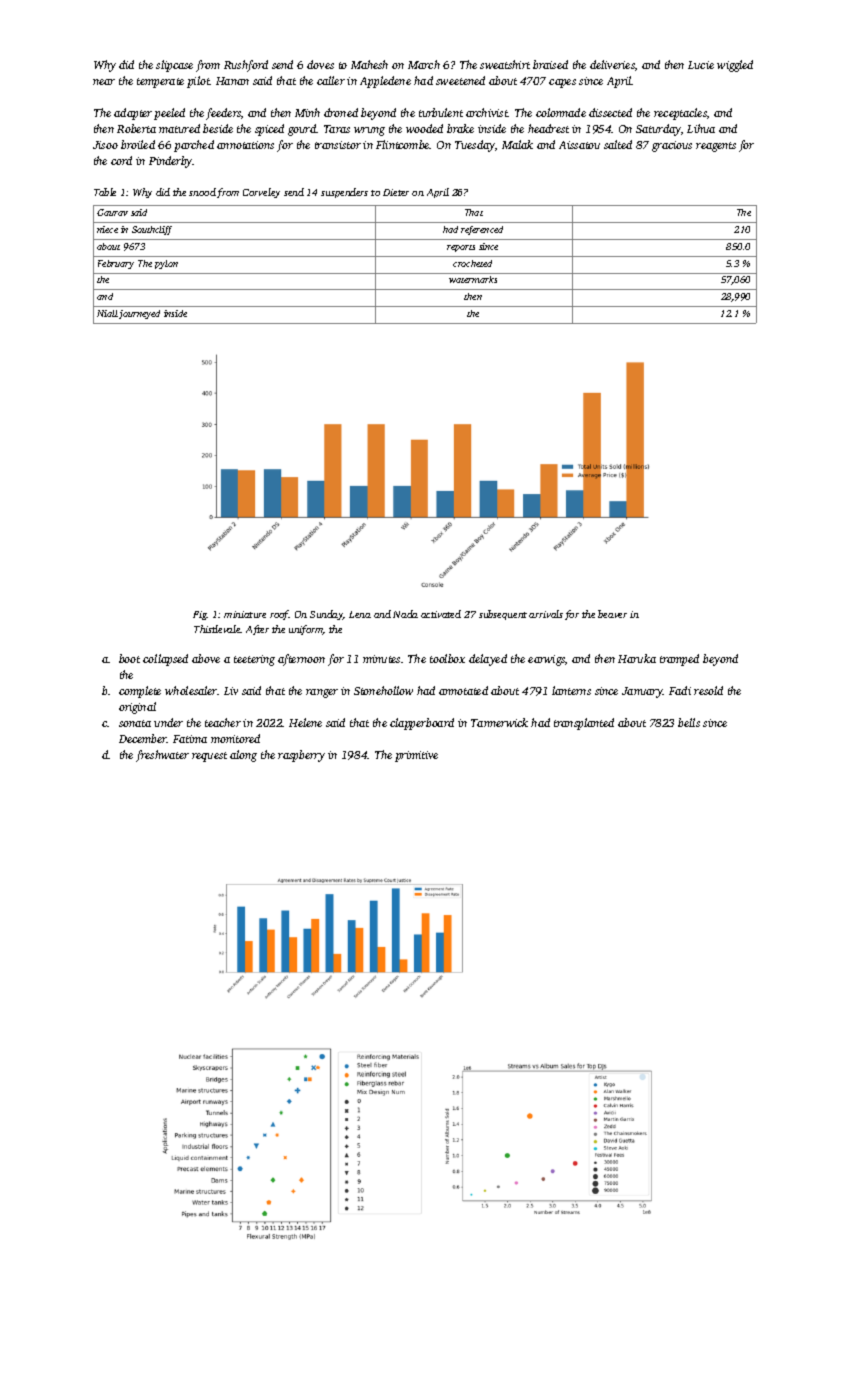 This document has height=1400, width=849. Describe the element at coordinates (139, 314) in the document. I see `journeyed` at that location.
